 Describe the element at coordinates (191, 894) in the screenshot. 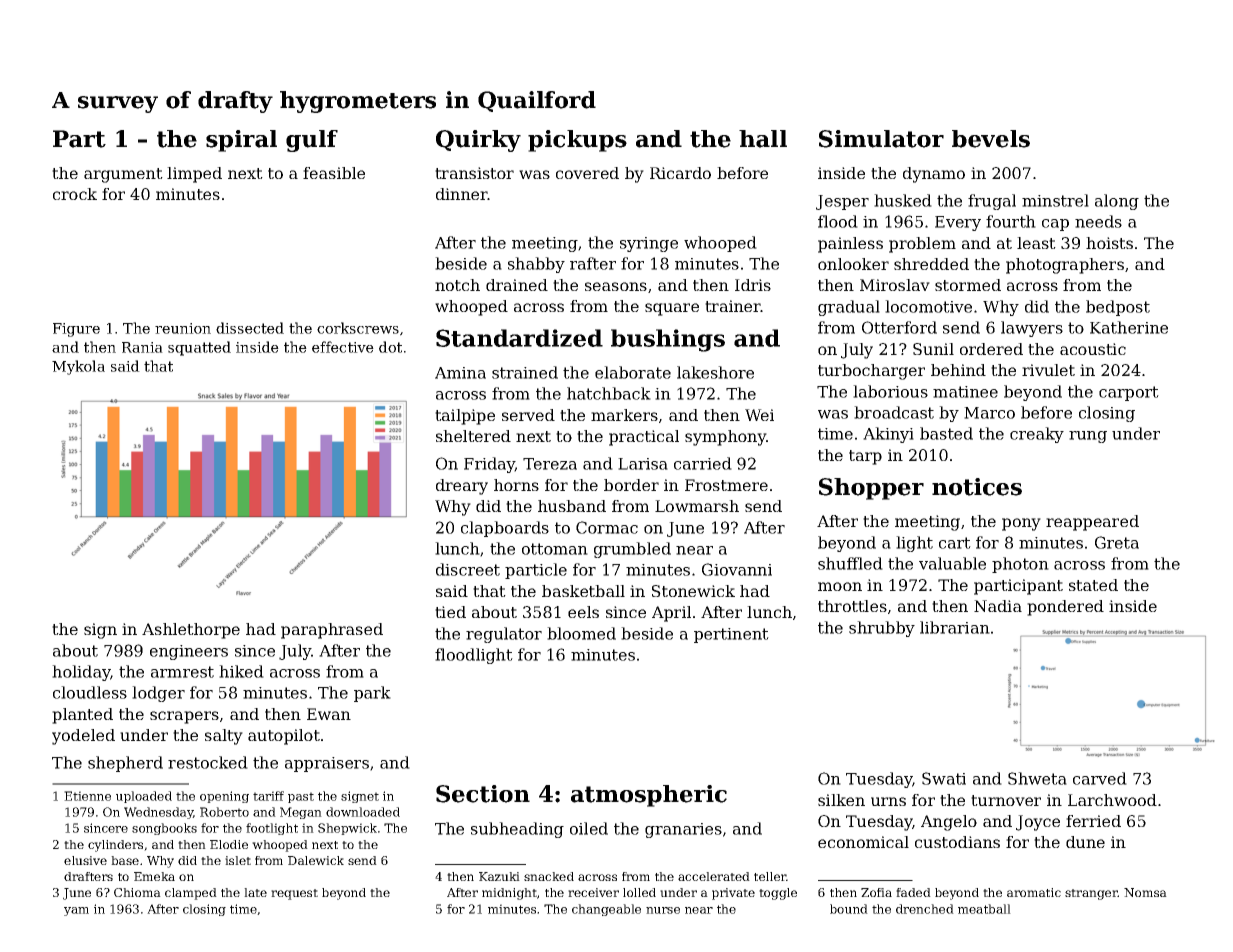

I see `clamped` at that location.
